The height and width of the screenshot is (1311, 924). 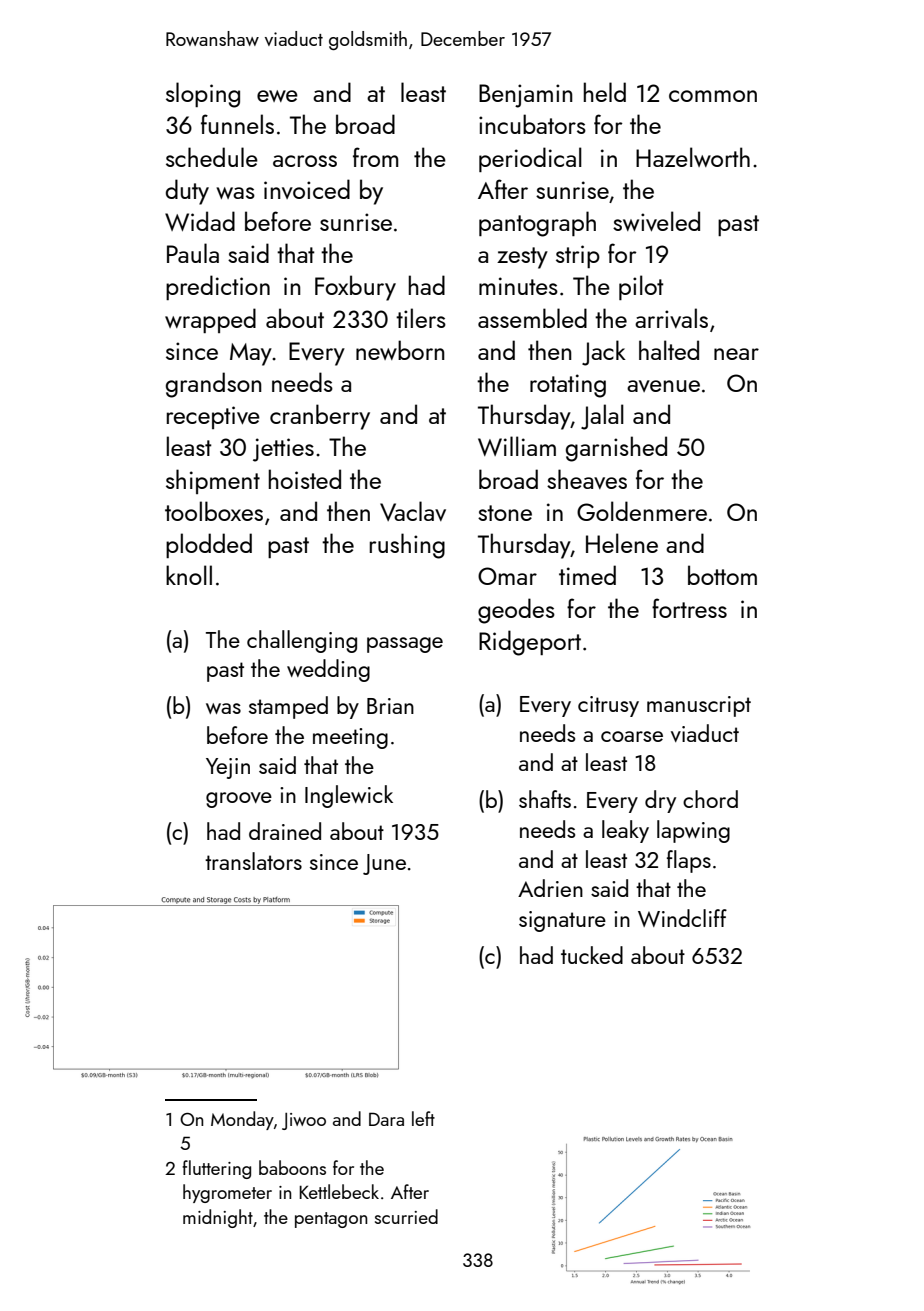 I want to click on ewe, so click(x=277, y=96).
